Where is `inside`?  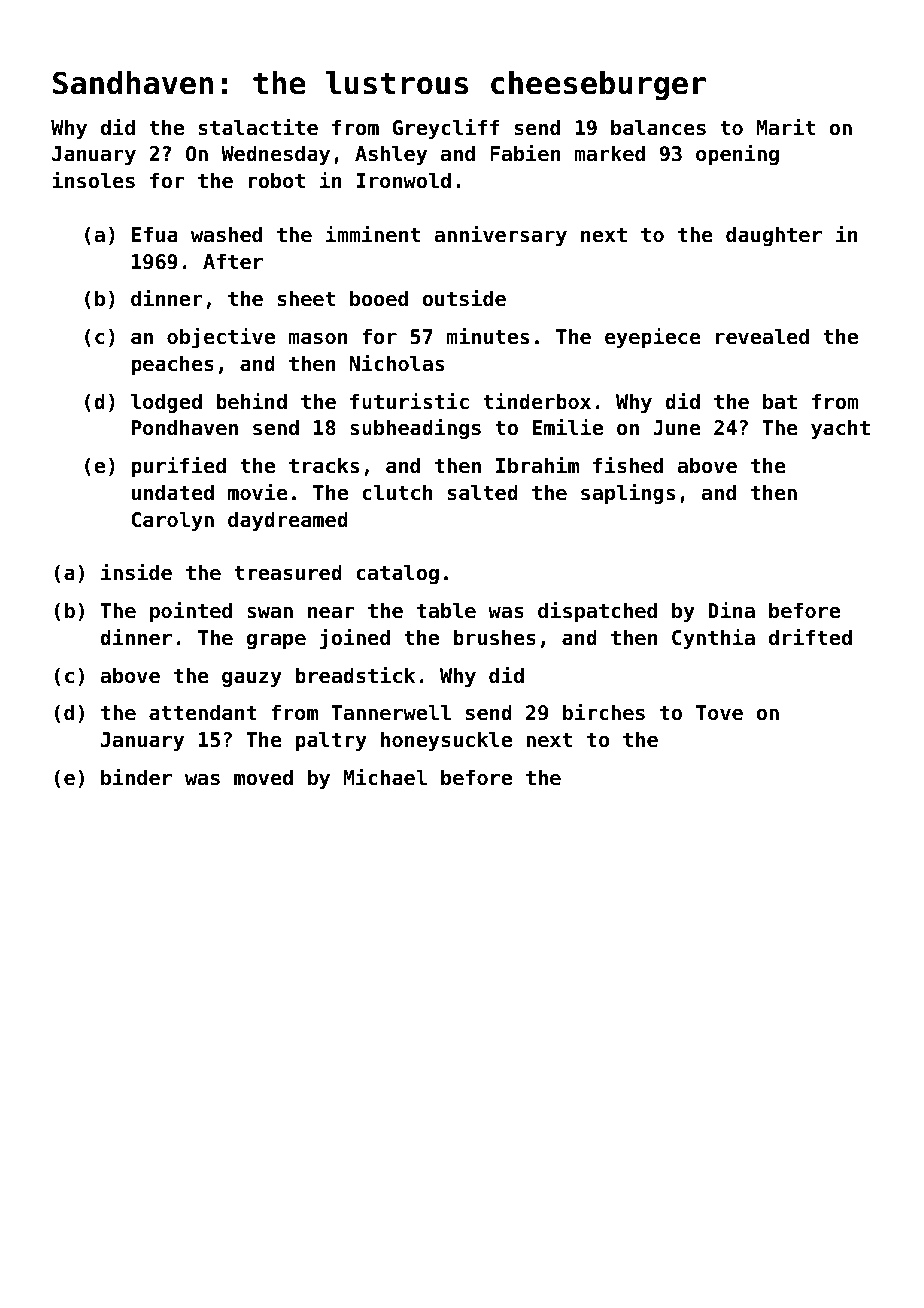
inside is located at coordinates (136, 572).
